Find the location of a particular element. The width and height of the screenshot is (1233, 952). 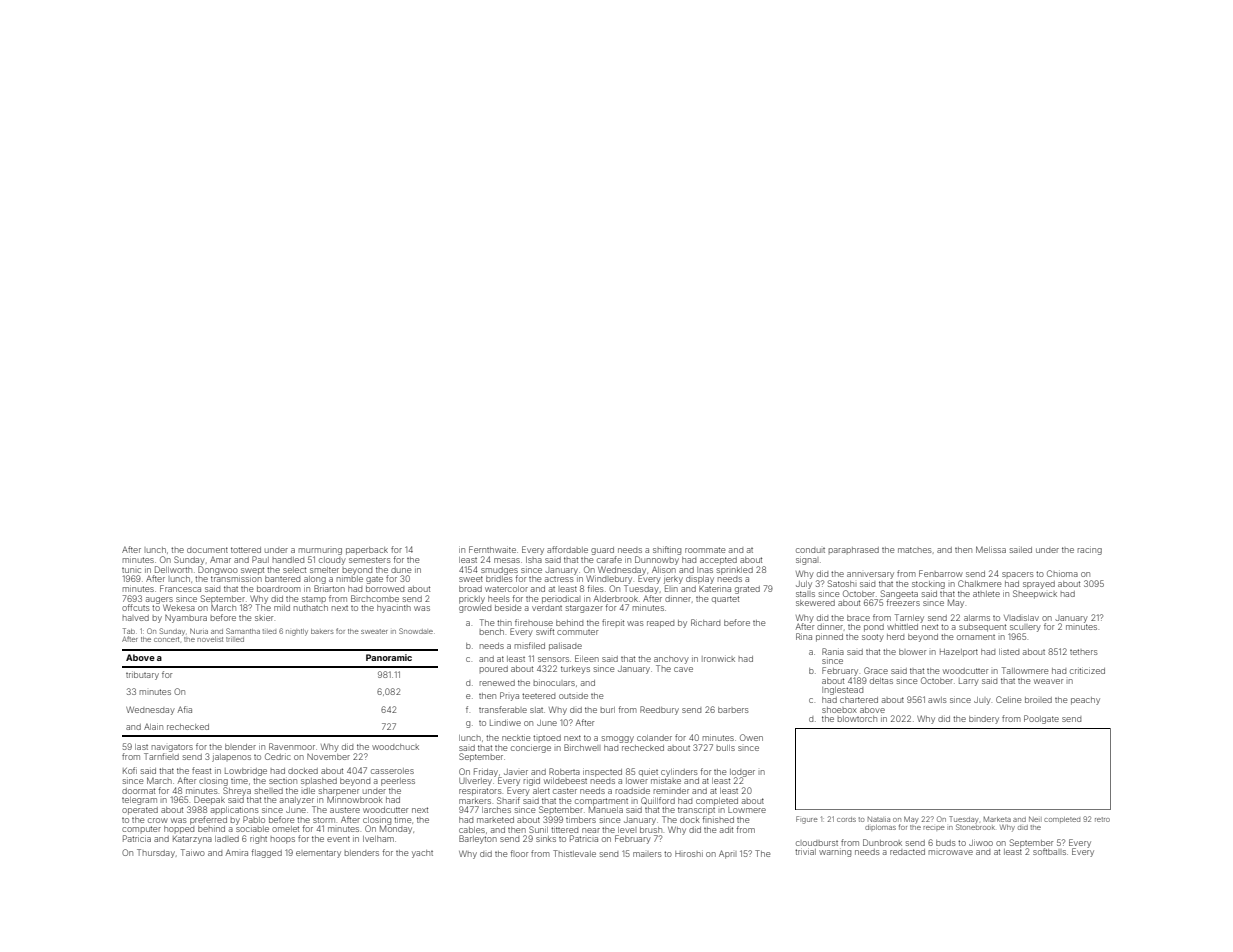

Panoramic is located at coordinates (389, 657).
